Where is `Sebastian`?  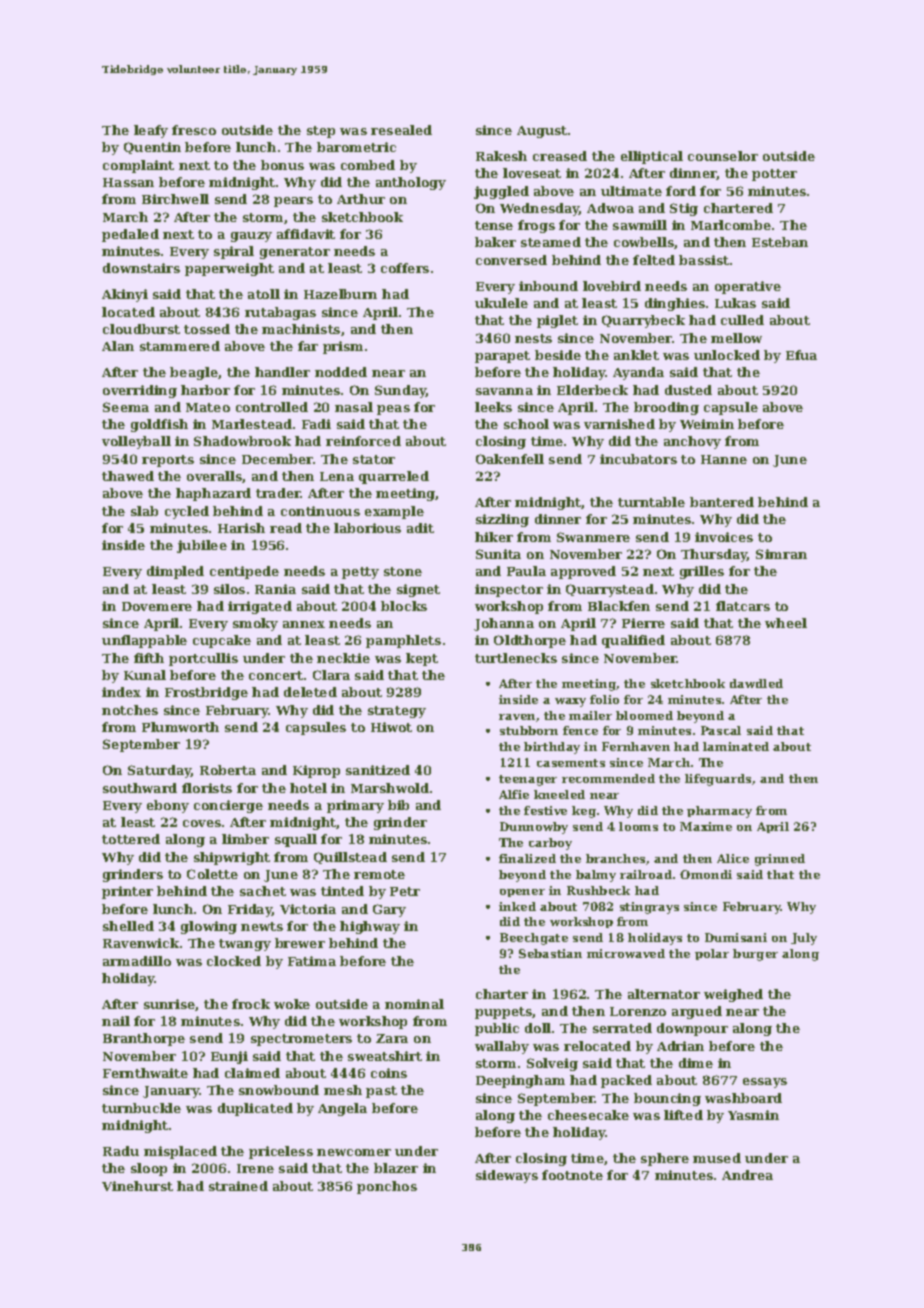
Sebastian is located at coordinates (550, 953).
